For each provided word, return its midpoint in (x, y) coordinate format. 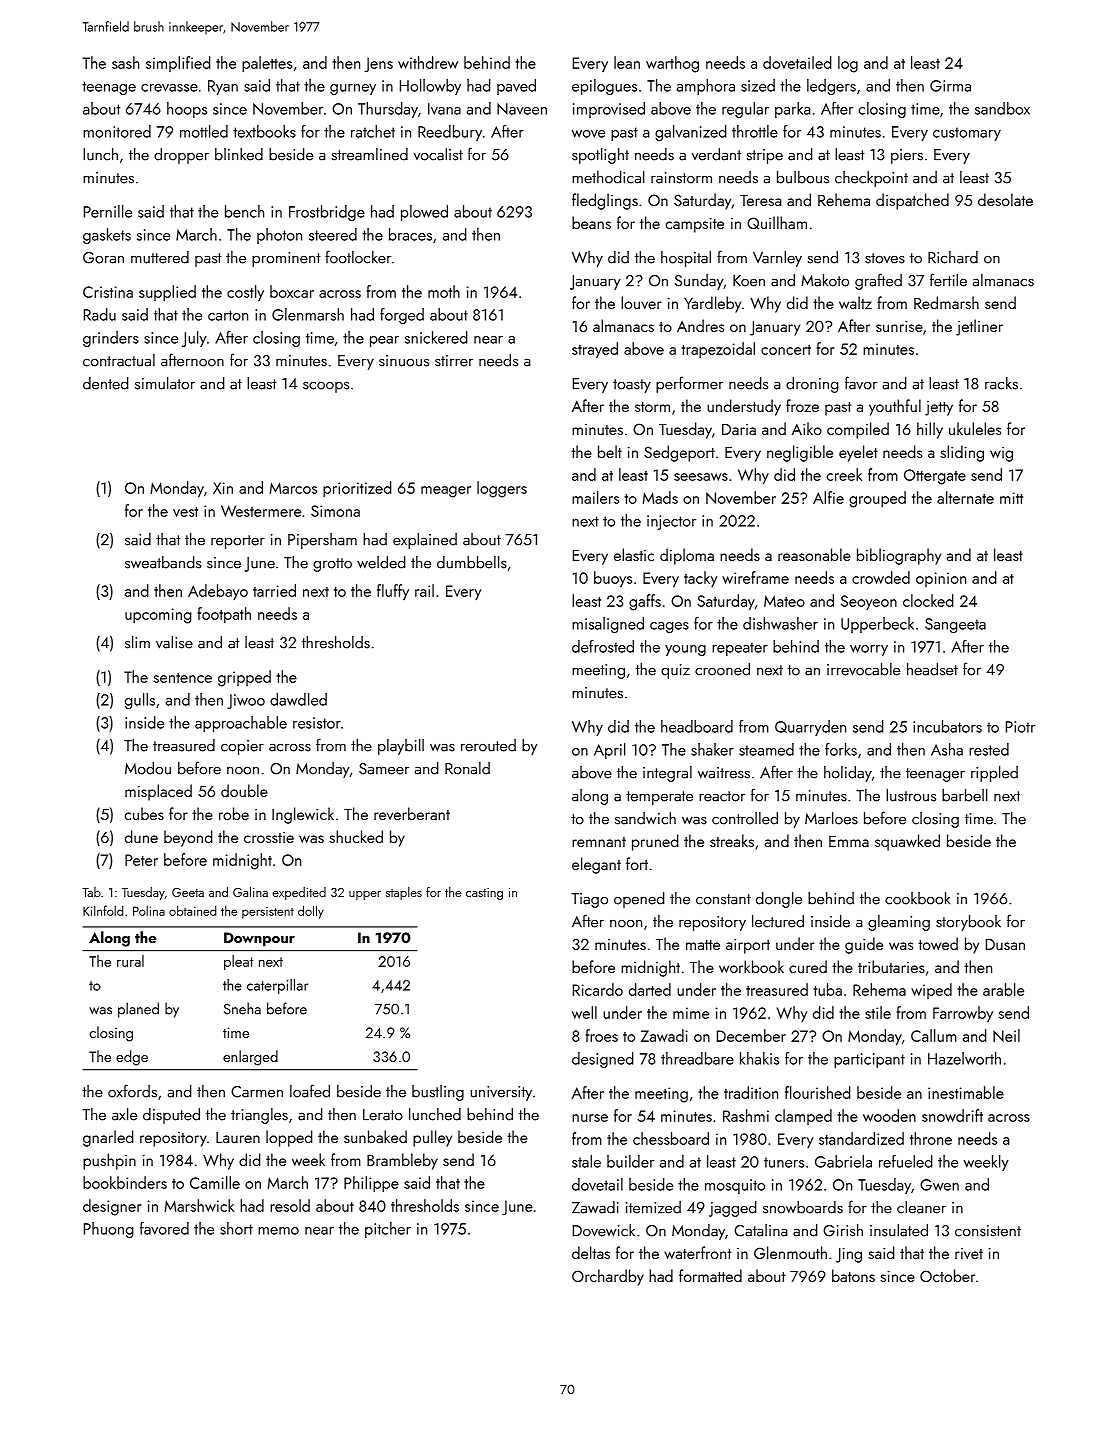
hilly (930, 430)
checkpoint (871, 179)
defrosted (603, 646)
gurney (353, 89)
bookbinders (125, 1182)
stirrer (454, 361)
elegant (596, 865)
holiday (848, 774)
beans (591, 222)
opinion (941, 579)
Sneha (242, 1008)
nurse (590, 1118)
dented (106, 383)
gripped (244, 678)
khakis (759, 1058)
